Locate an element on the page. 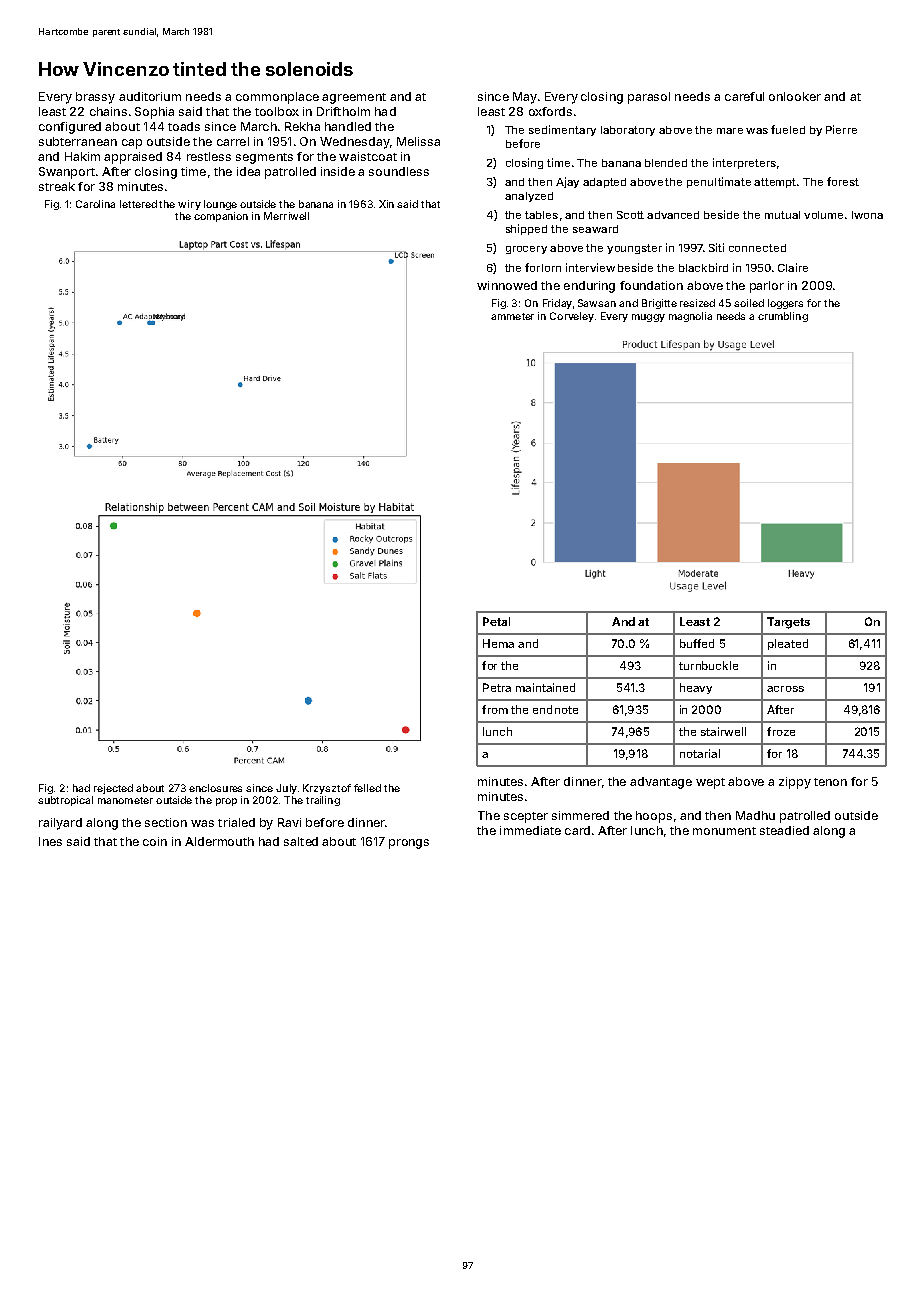 The image size is (924, 1308). coin is located at coordinates (155, 841).
